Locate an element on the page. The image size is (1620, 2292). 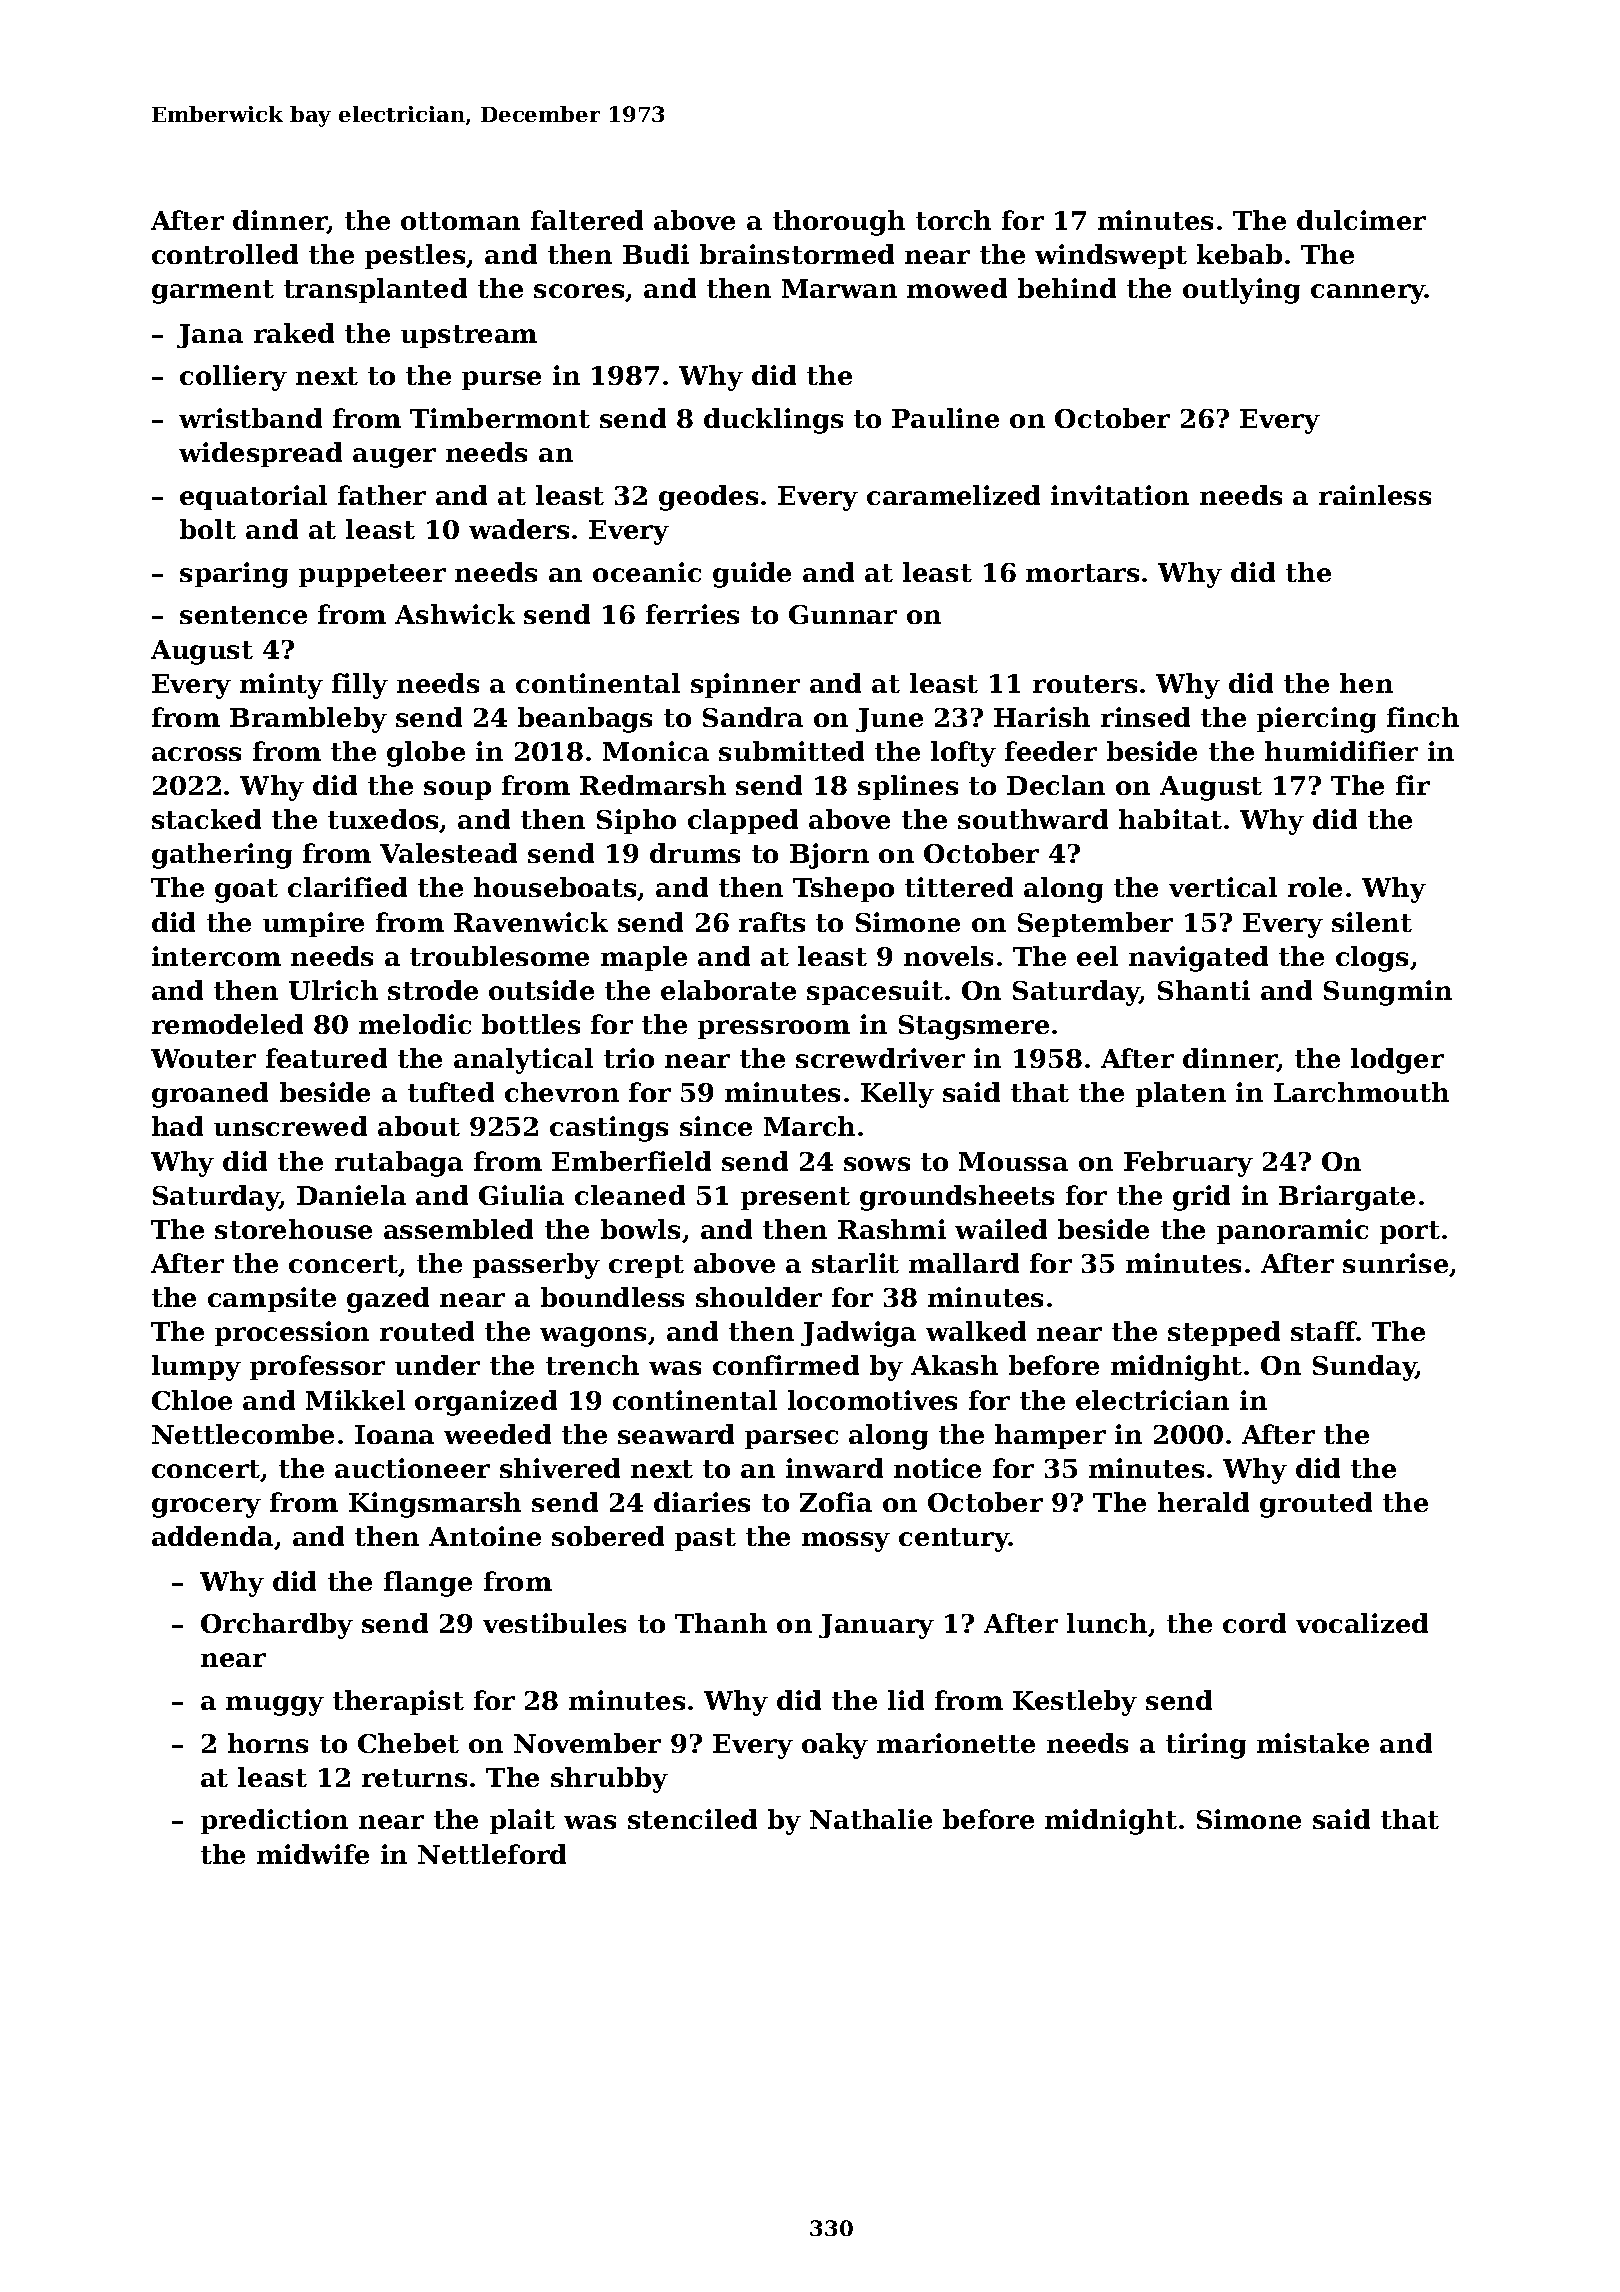
thorough is located at coordinates (839, 223).
